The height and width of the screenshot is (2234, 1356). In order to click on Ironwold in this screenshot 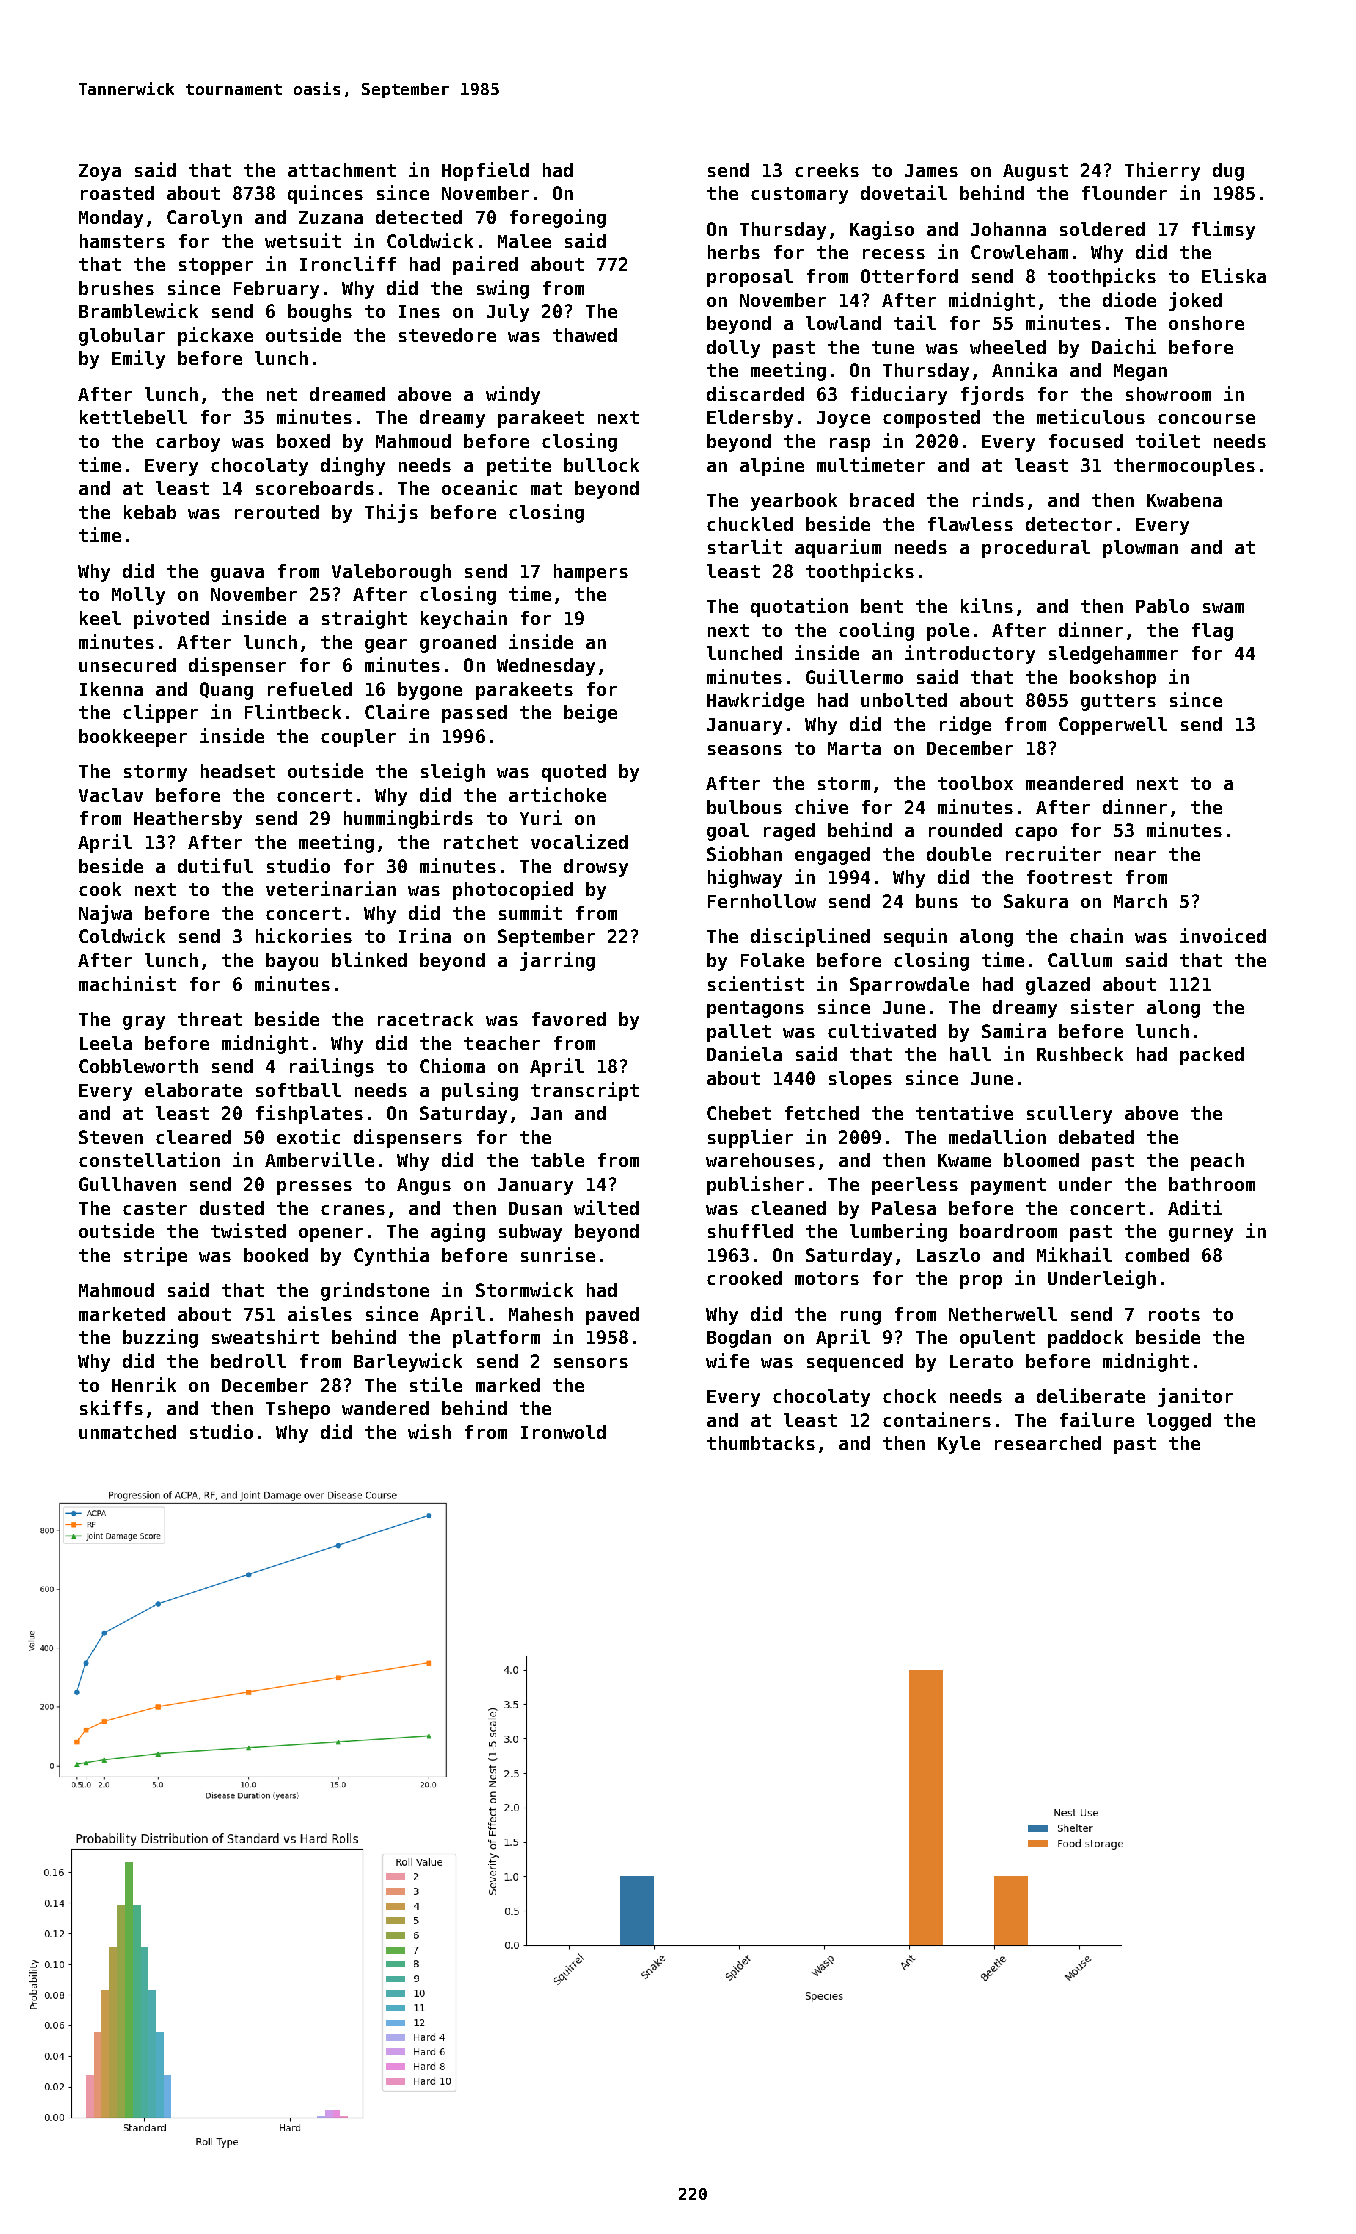, I will do `click(563, 1432)`.
